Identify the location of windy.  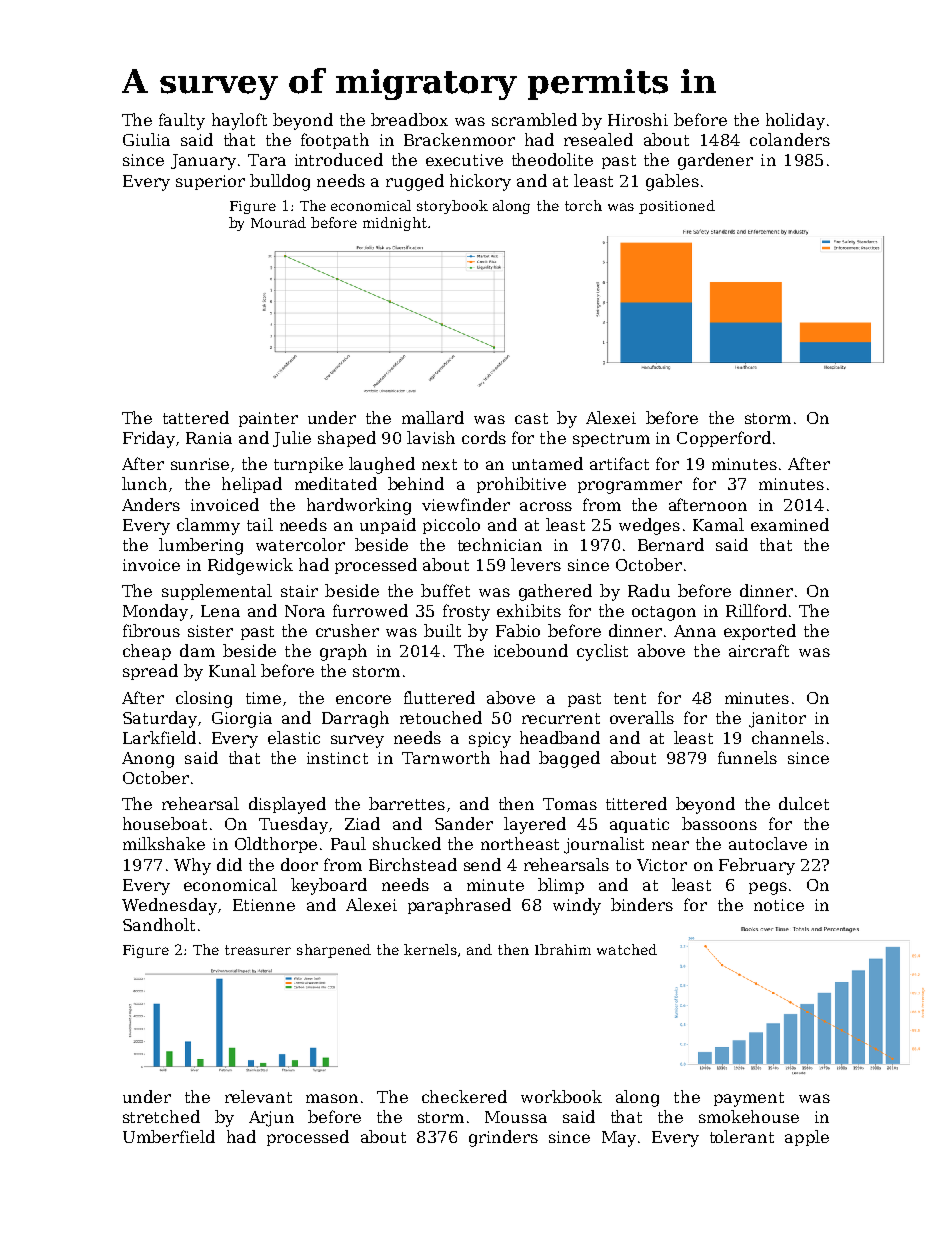
(577, 906).
